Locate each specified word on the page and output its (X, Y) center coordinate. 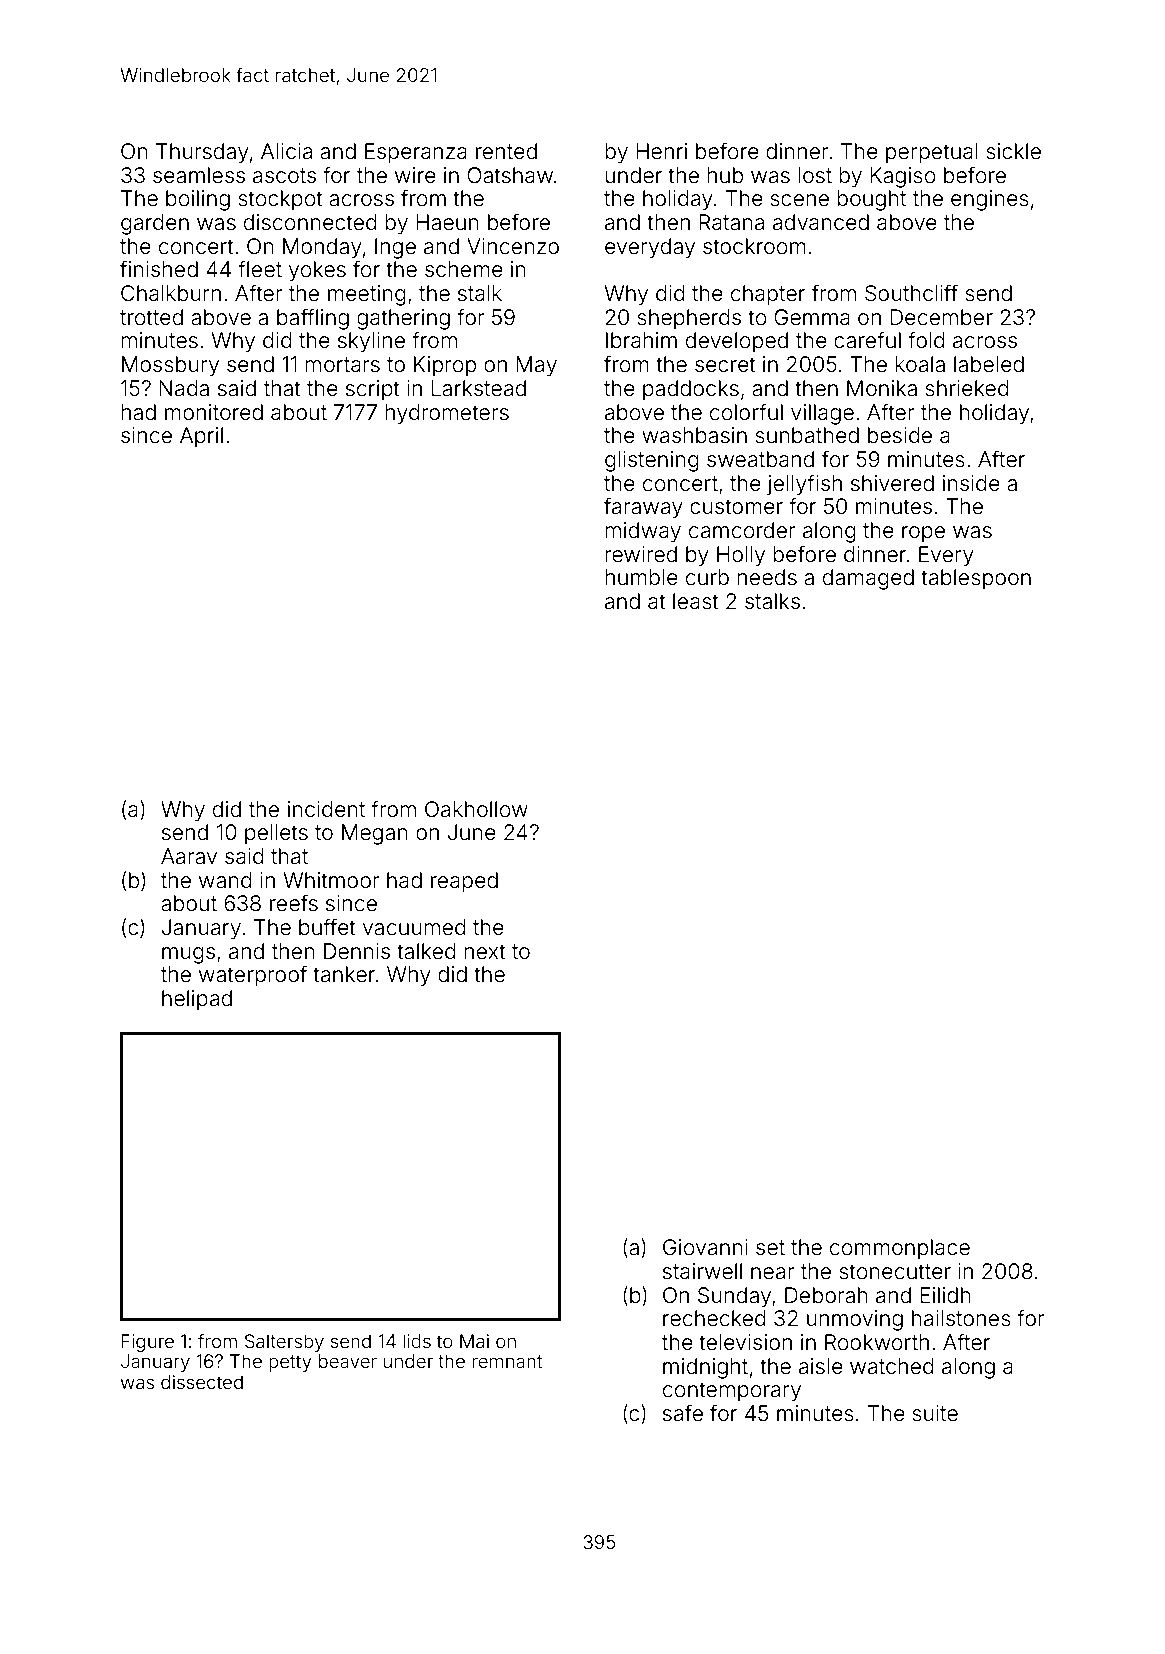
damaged (868, 579)
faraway (643, 508)
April (201, 437)
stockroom (754, 246)
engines (990, 200)
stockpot (280, 200)
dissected (202, 1382)
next (485, 951)
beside (900, 435)
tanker (344, 974)
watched (891, 1366)
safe (683, 1412)
